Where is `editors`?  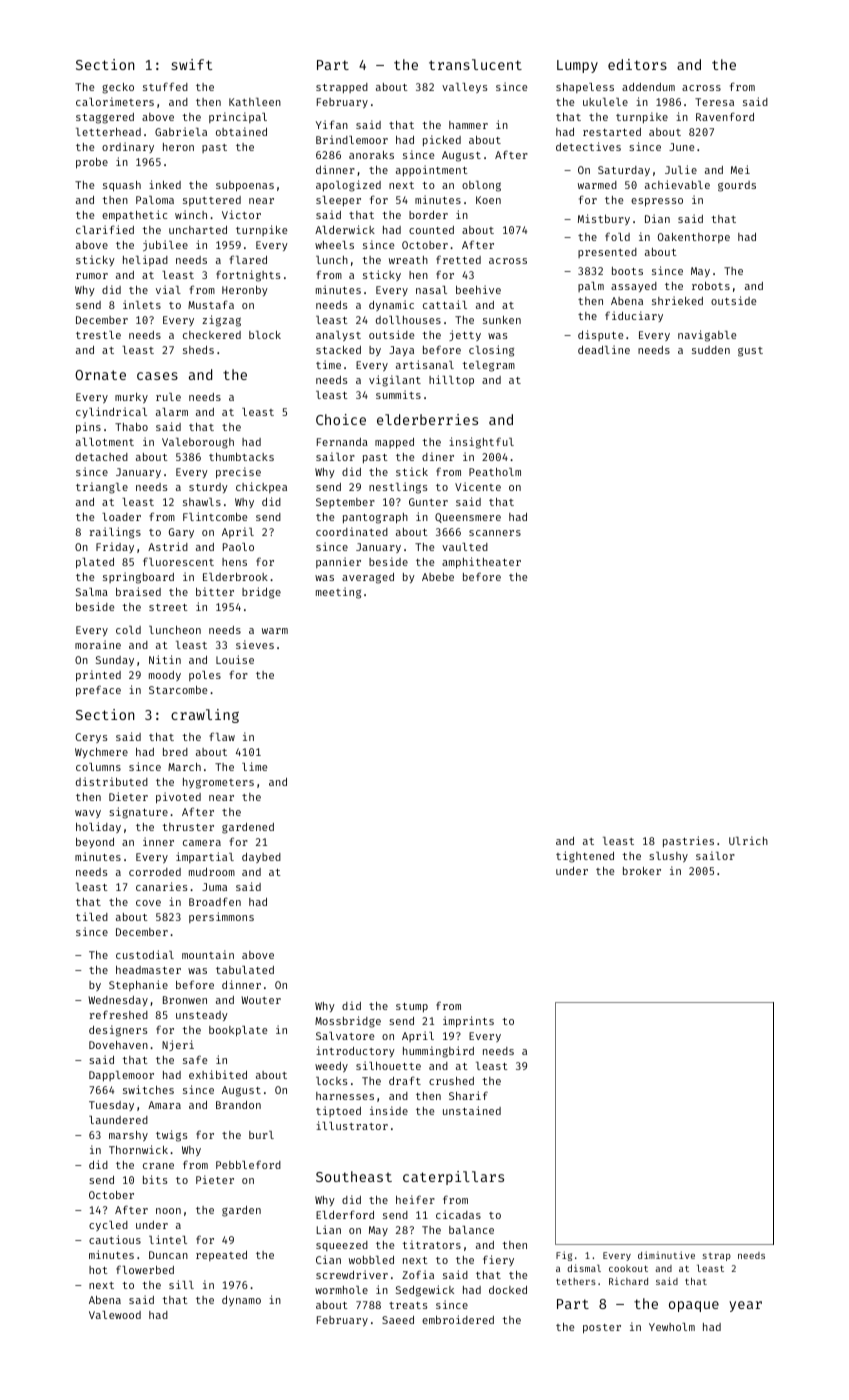 editors is located at coordinates (637, 64).
